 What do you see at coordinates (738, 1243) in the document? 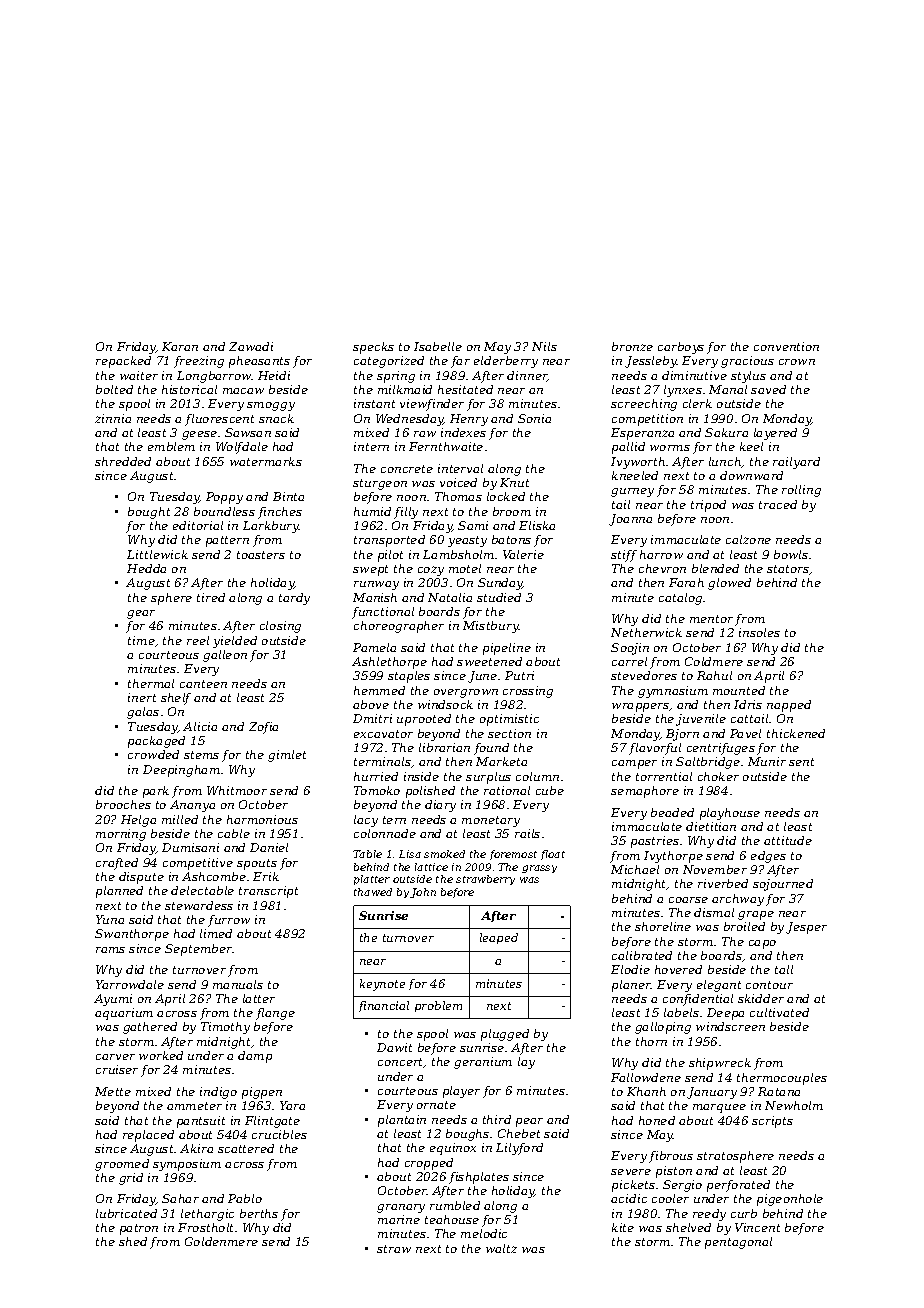
I see `pentagonal` at bounding box center [738, 1243].
